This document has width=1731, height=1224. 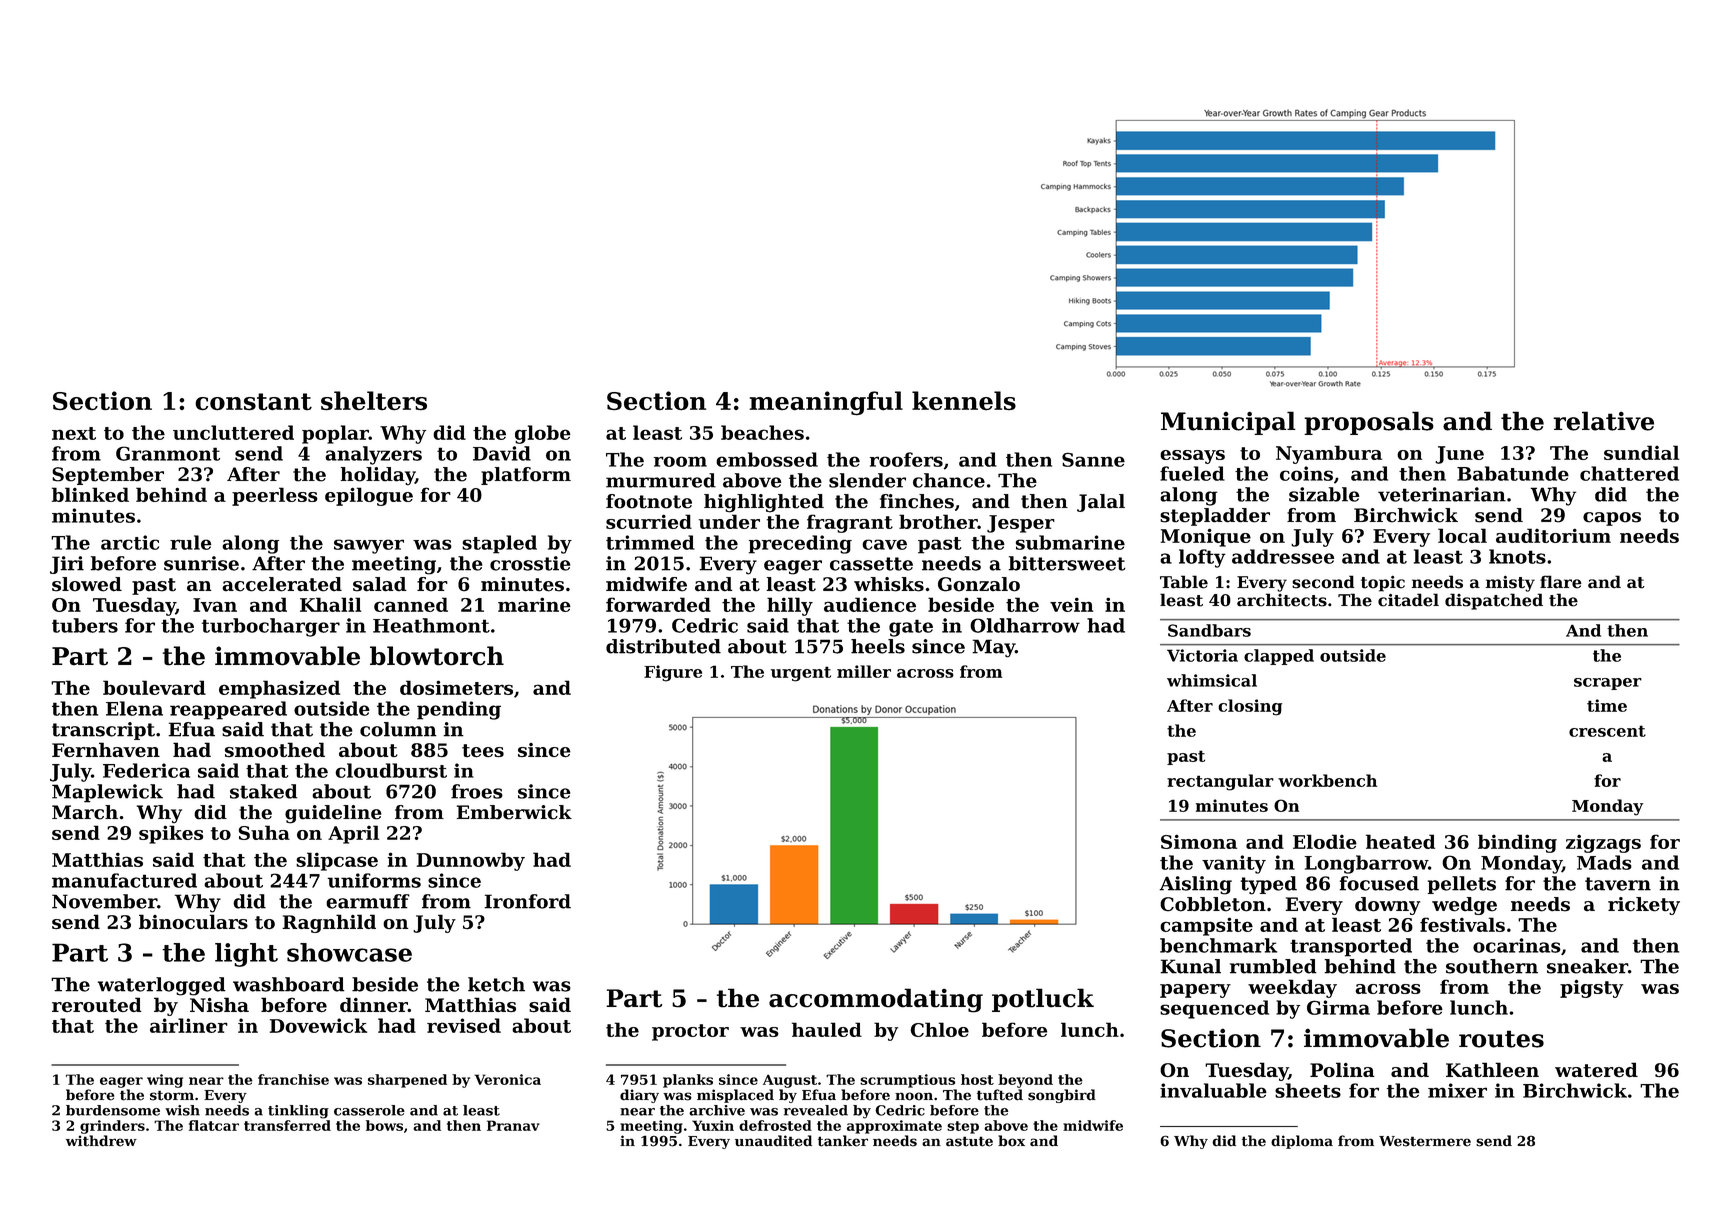 What do you see at coordinates (1553, 535) in the document?
I see `auditorium` at bounding box center [1553, 535].
